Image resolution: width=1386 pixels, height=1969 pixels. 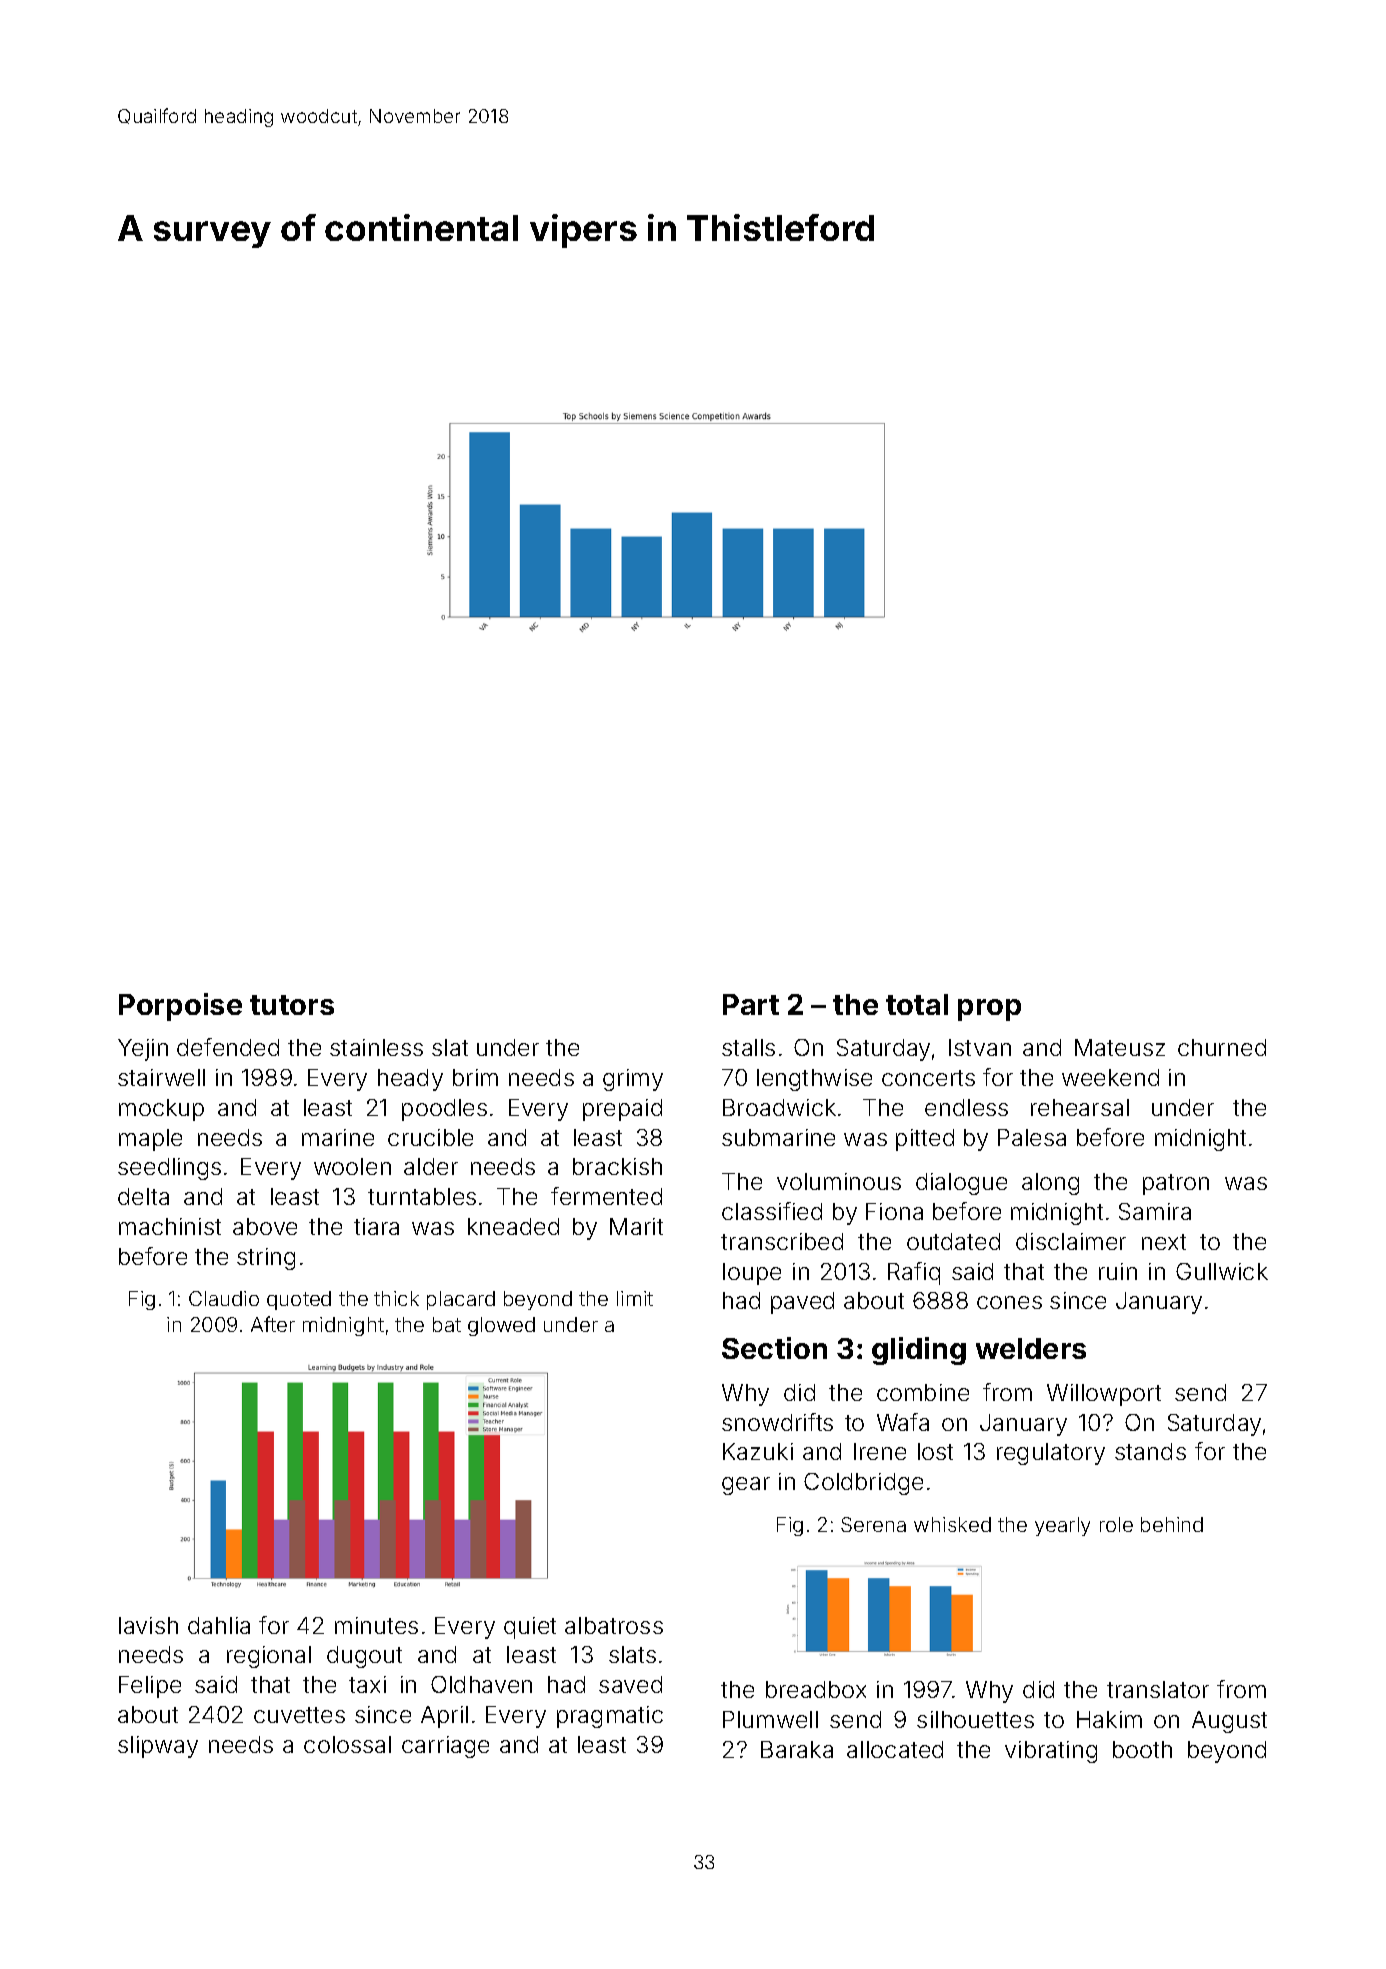 I want to click on yearly, so click(x=1062, y=1526).
